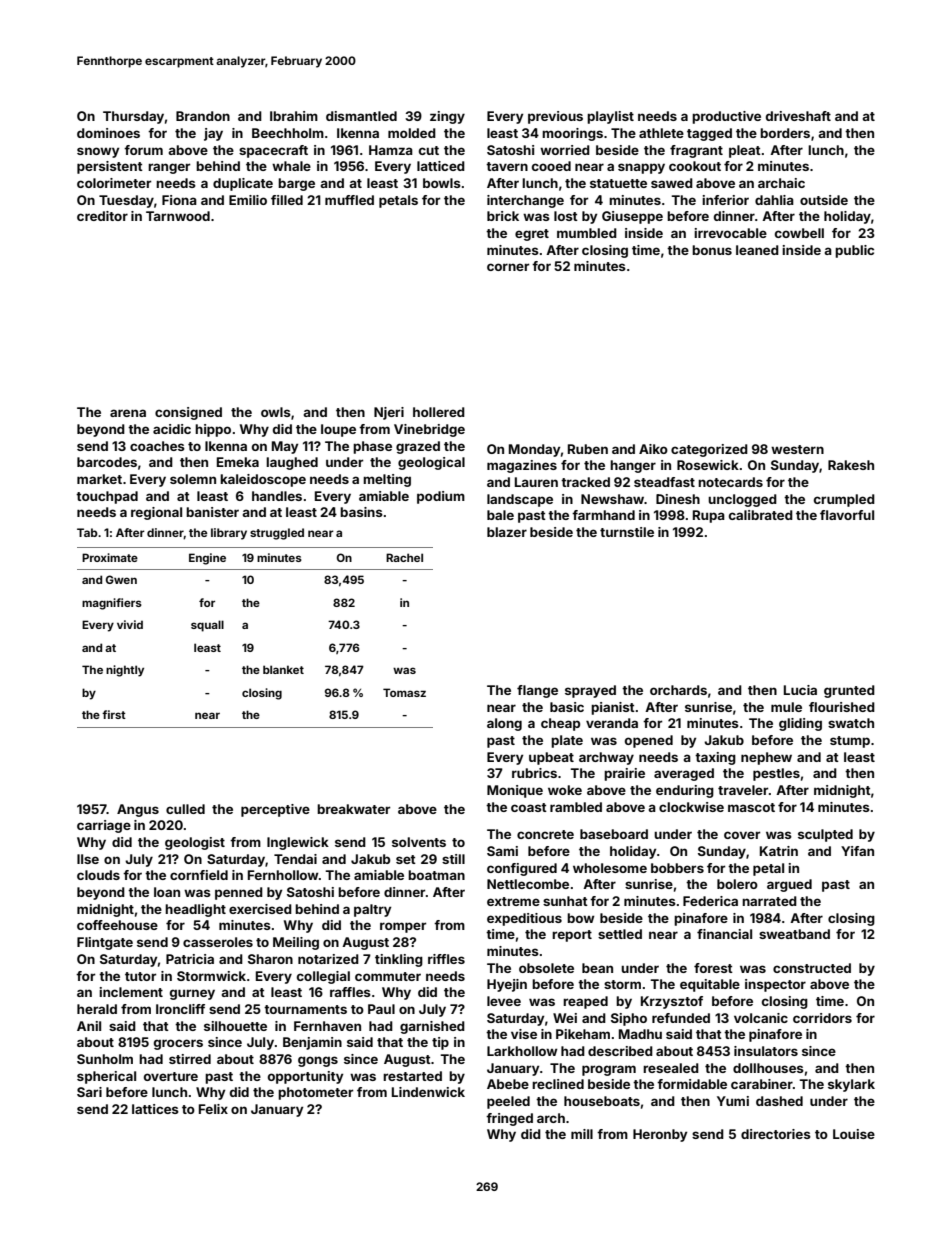 The height and width of the screenshot is (1233, 952). What do you see at coordinates (133, 117) in the screenshot?
I see `Thursday` at bounding box center [133, 117].
